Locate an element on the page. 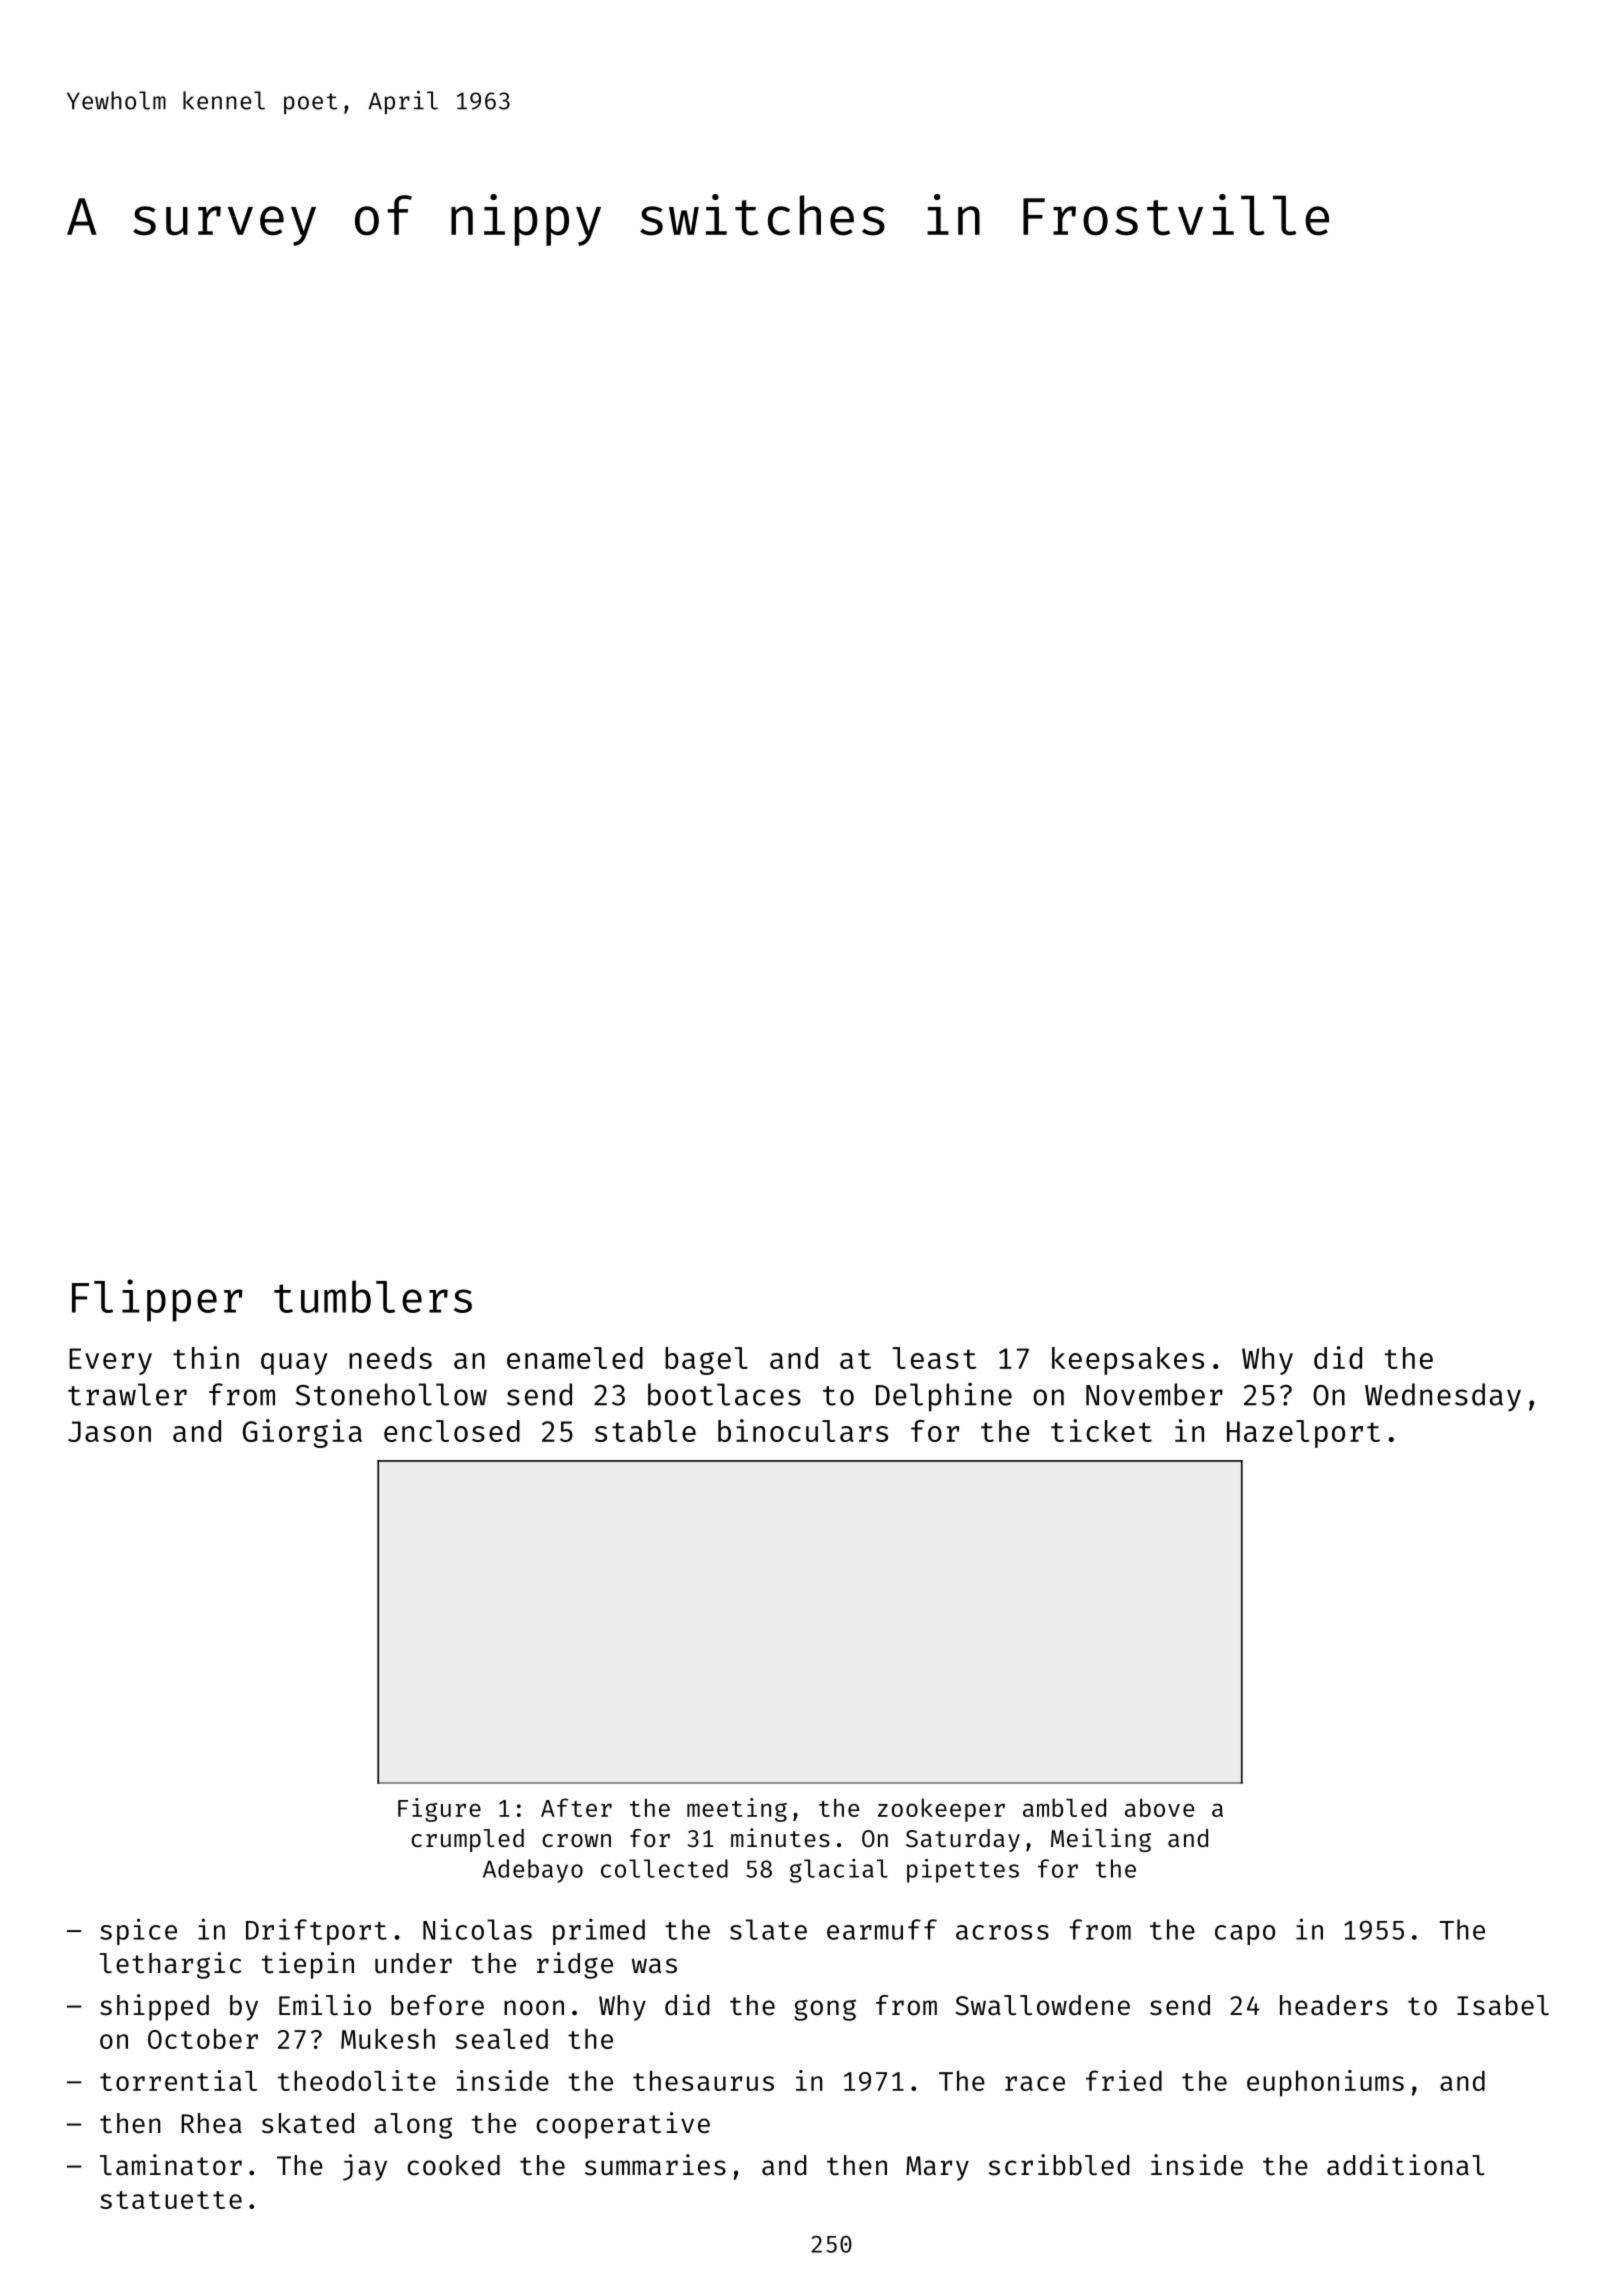 Image resolution: width=1620 pixels, height=2292 pixels. shipped is located at coordinates (154, 2007).
